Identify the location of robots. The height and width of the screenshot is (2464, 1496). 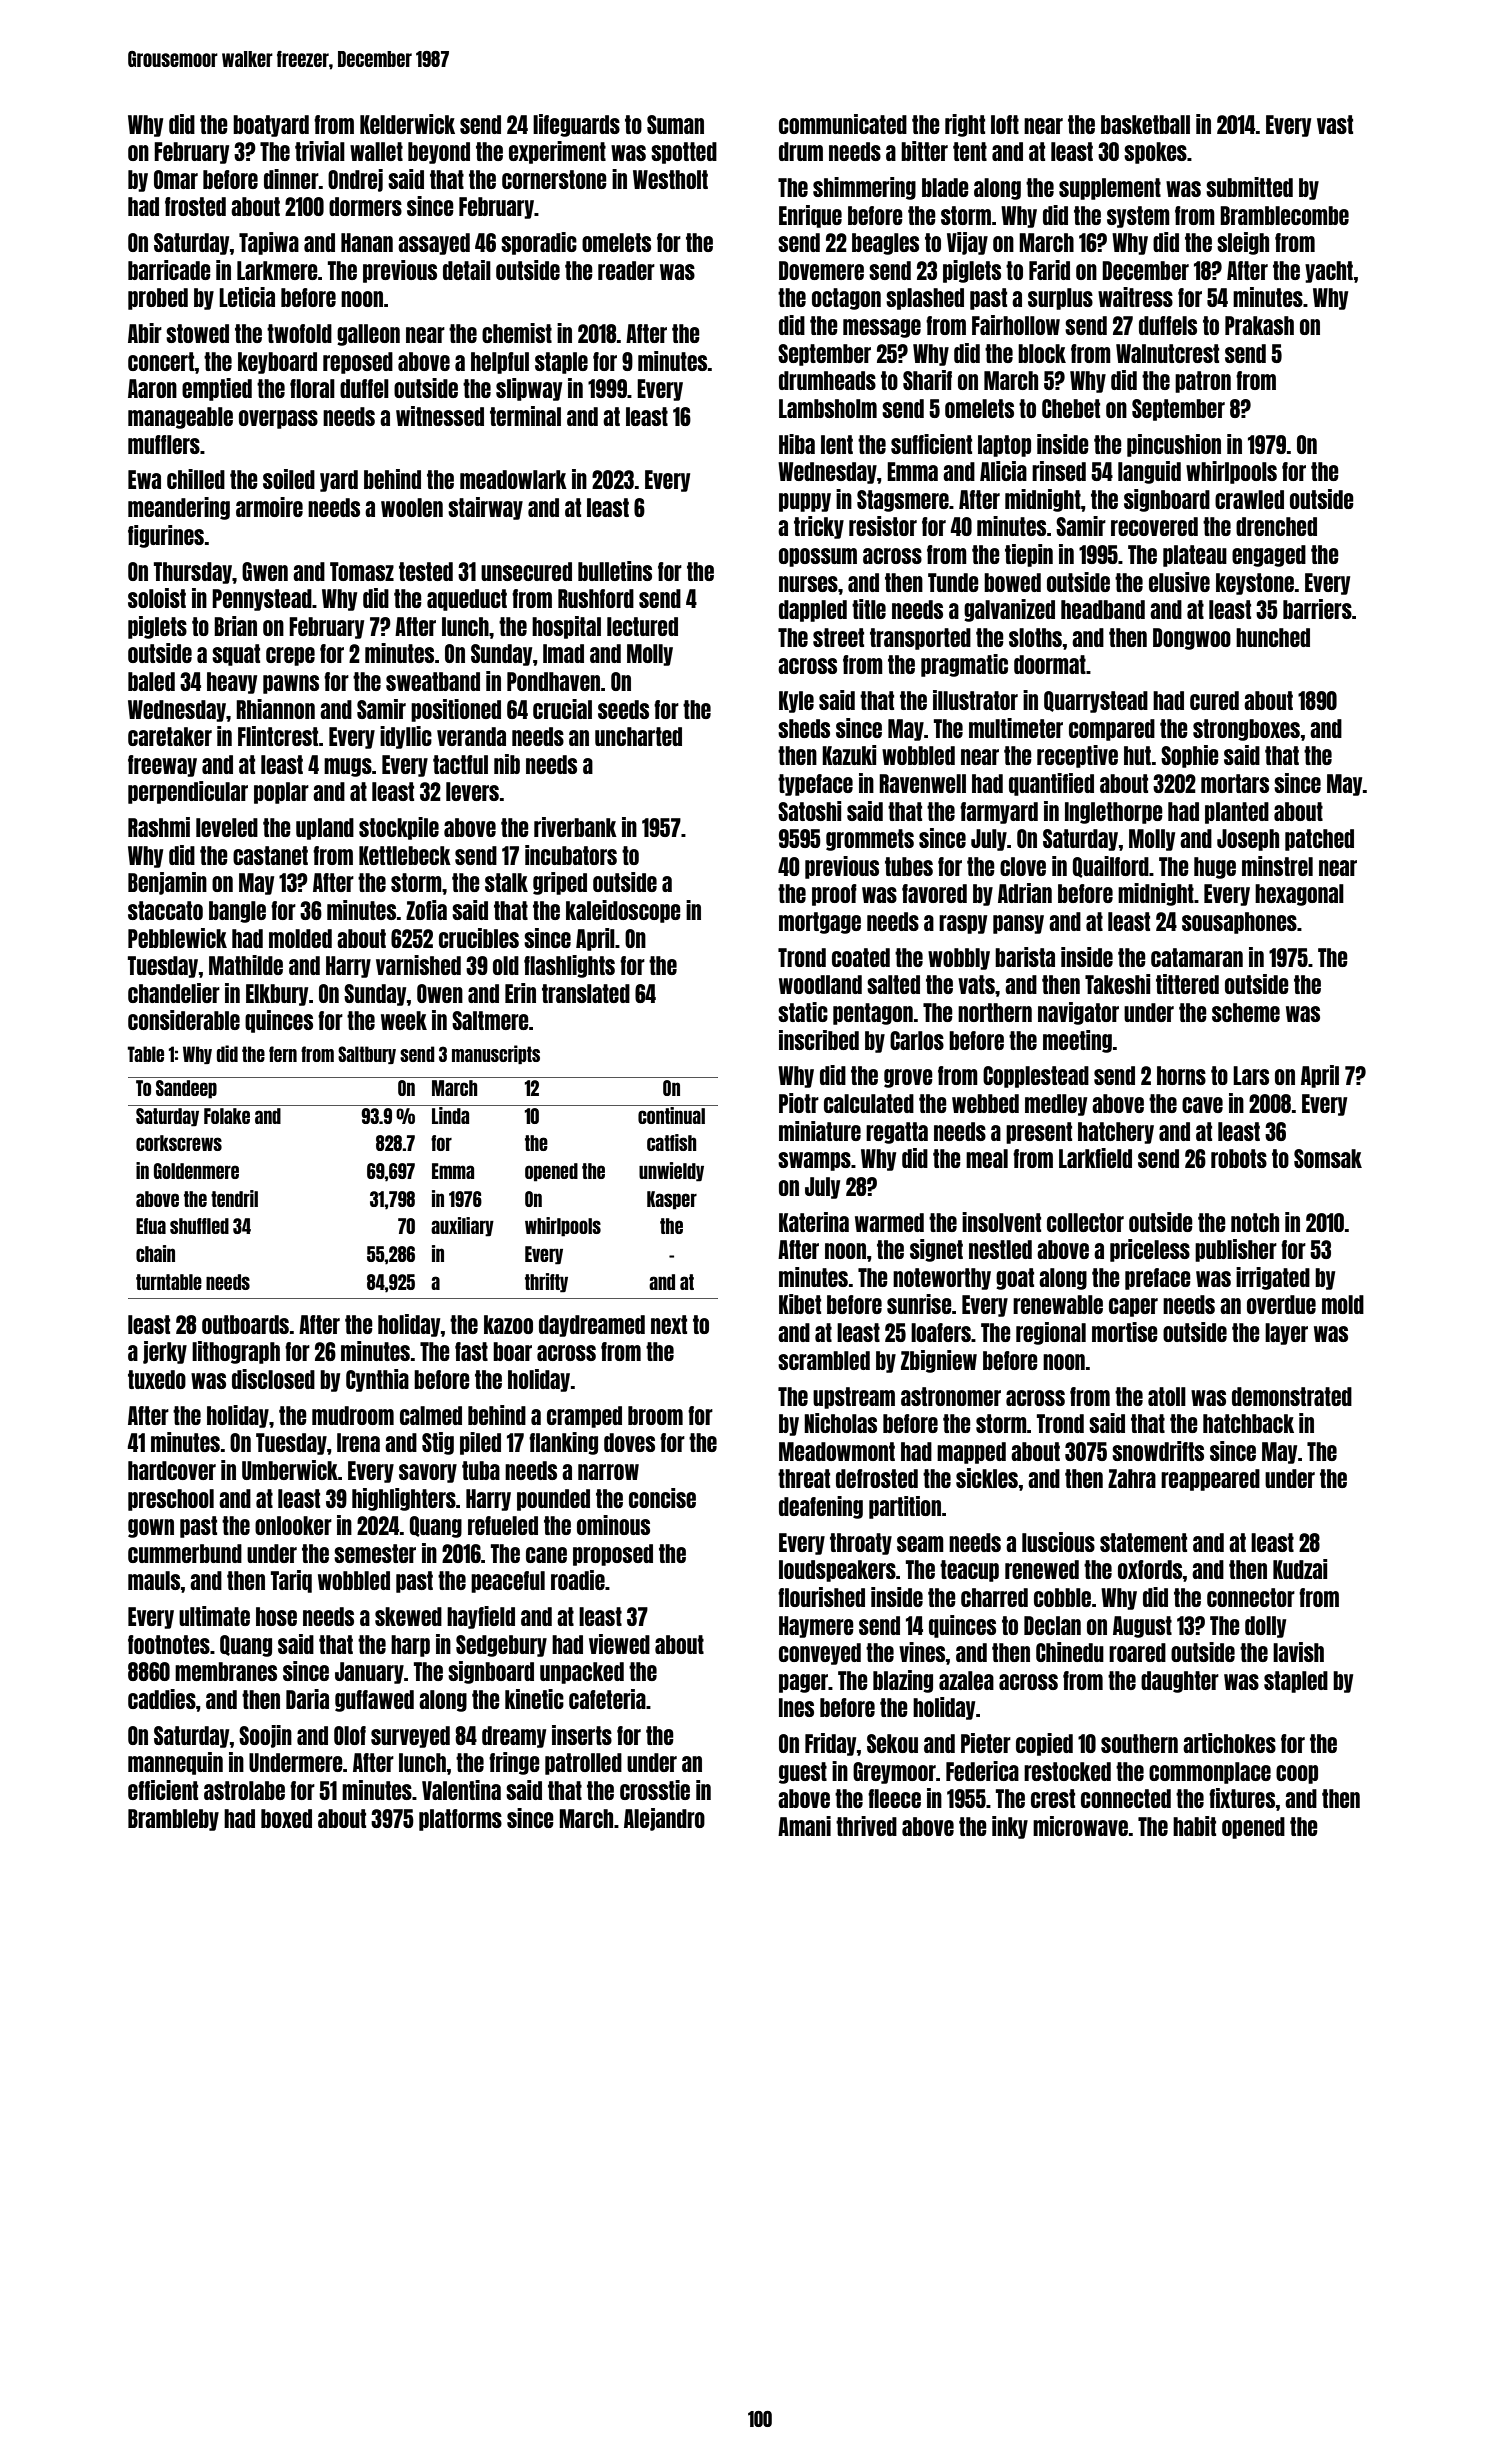
(1239, 1158).
